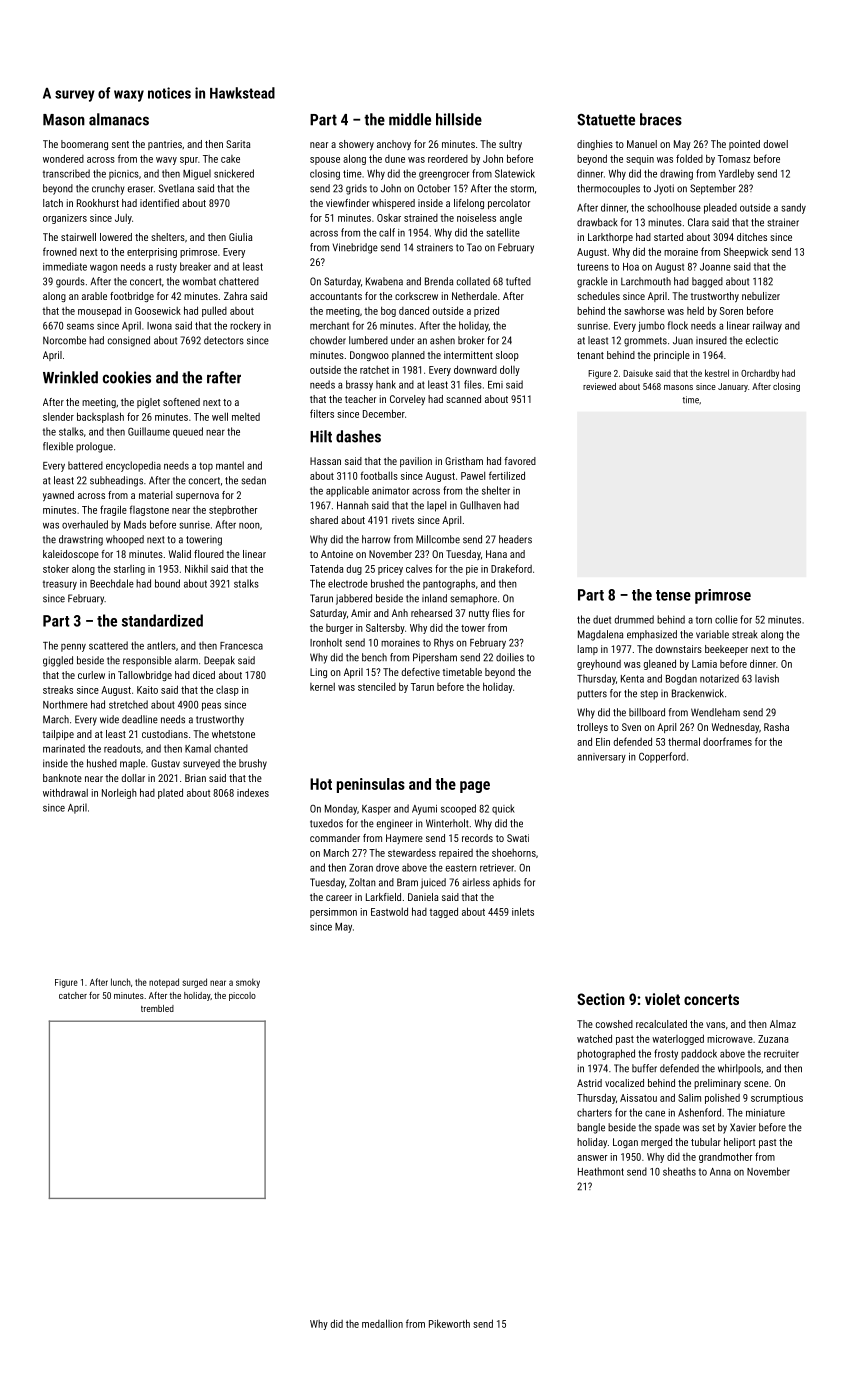 The image size is (849, 1400). What do you see at coordinates (104, 268) in the image?
I see `wagon` at bounding box center [104, 268].
